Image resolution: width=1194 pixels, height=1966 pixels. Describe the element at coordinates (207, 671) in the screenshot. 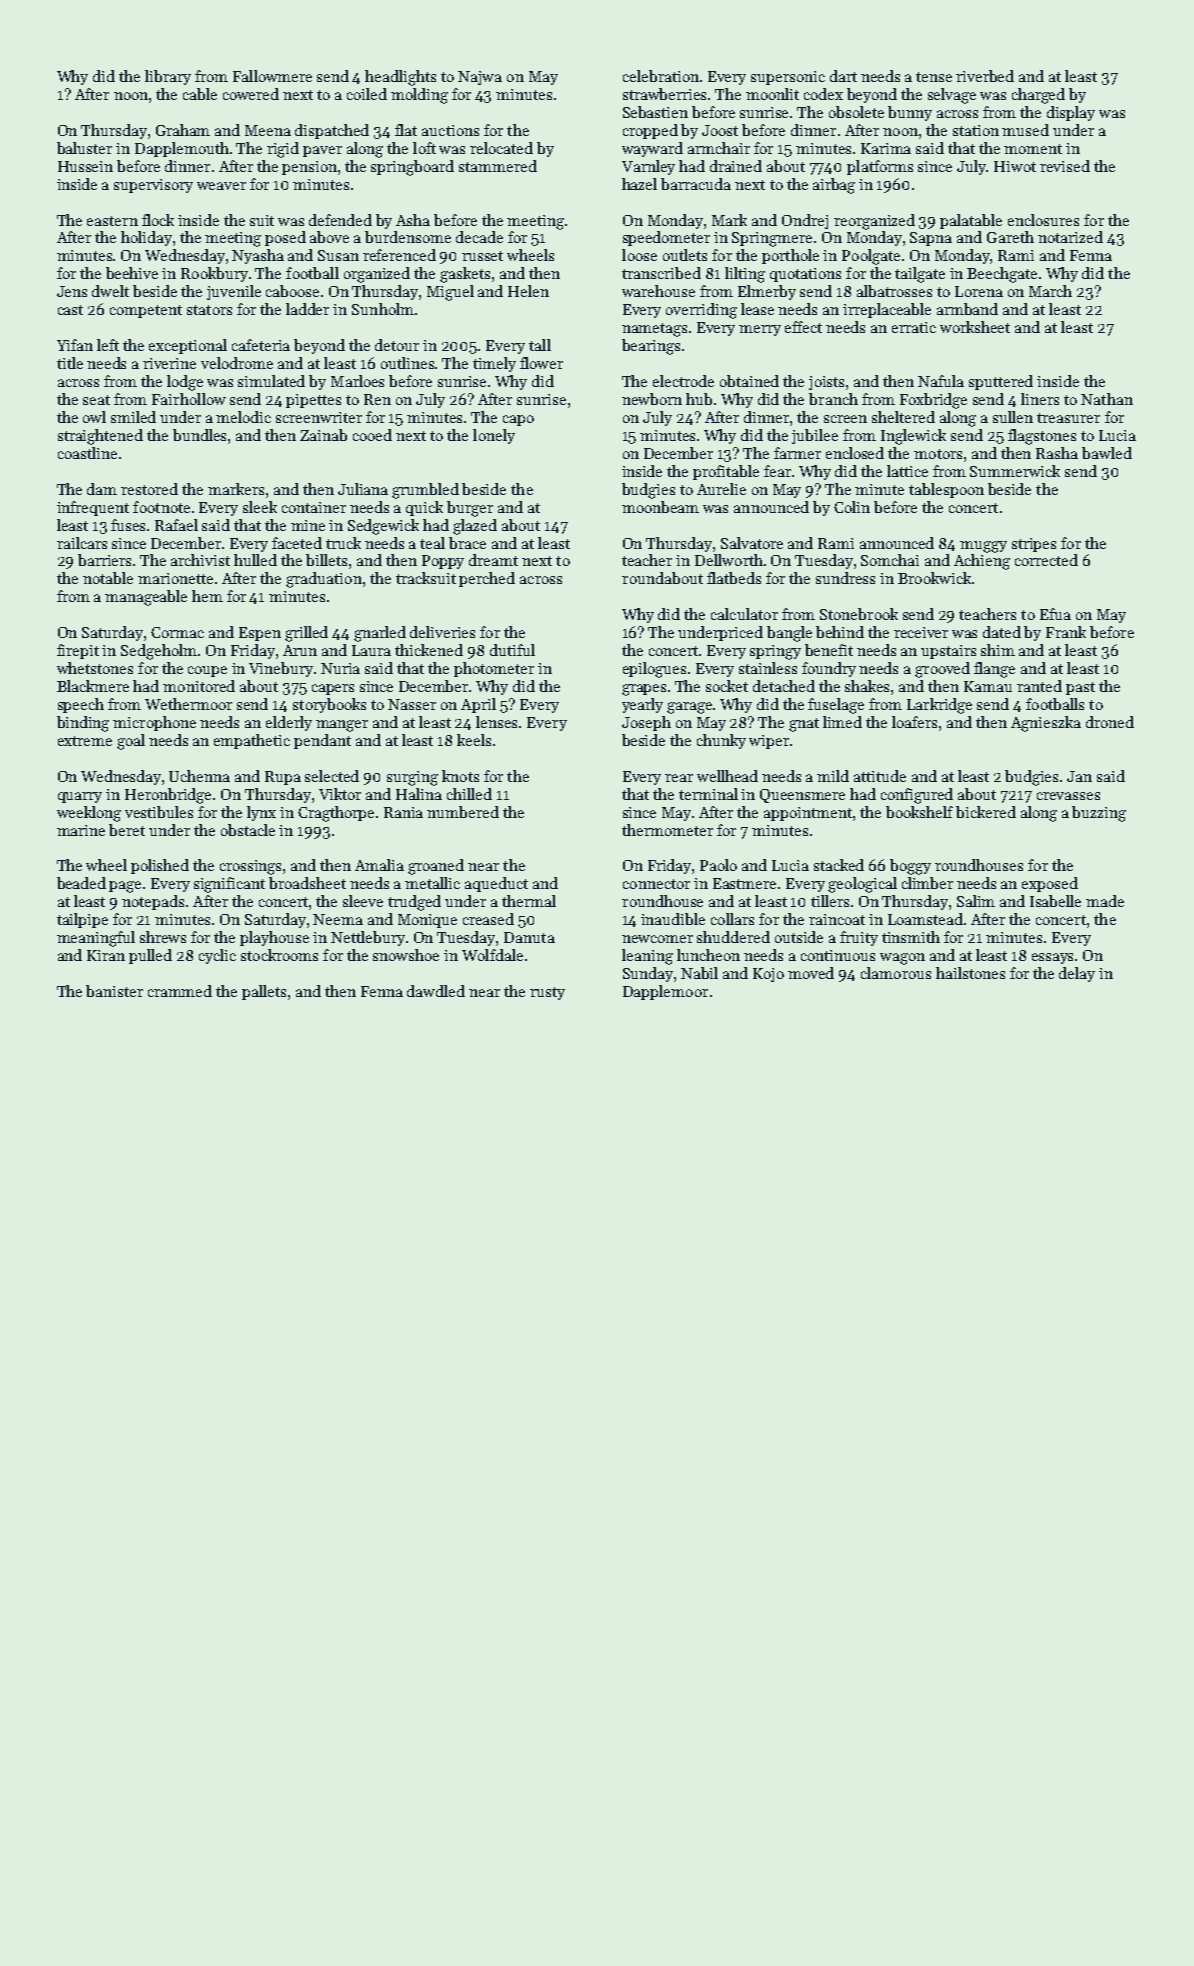

I see `coupe` at that location.
